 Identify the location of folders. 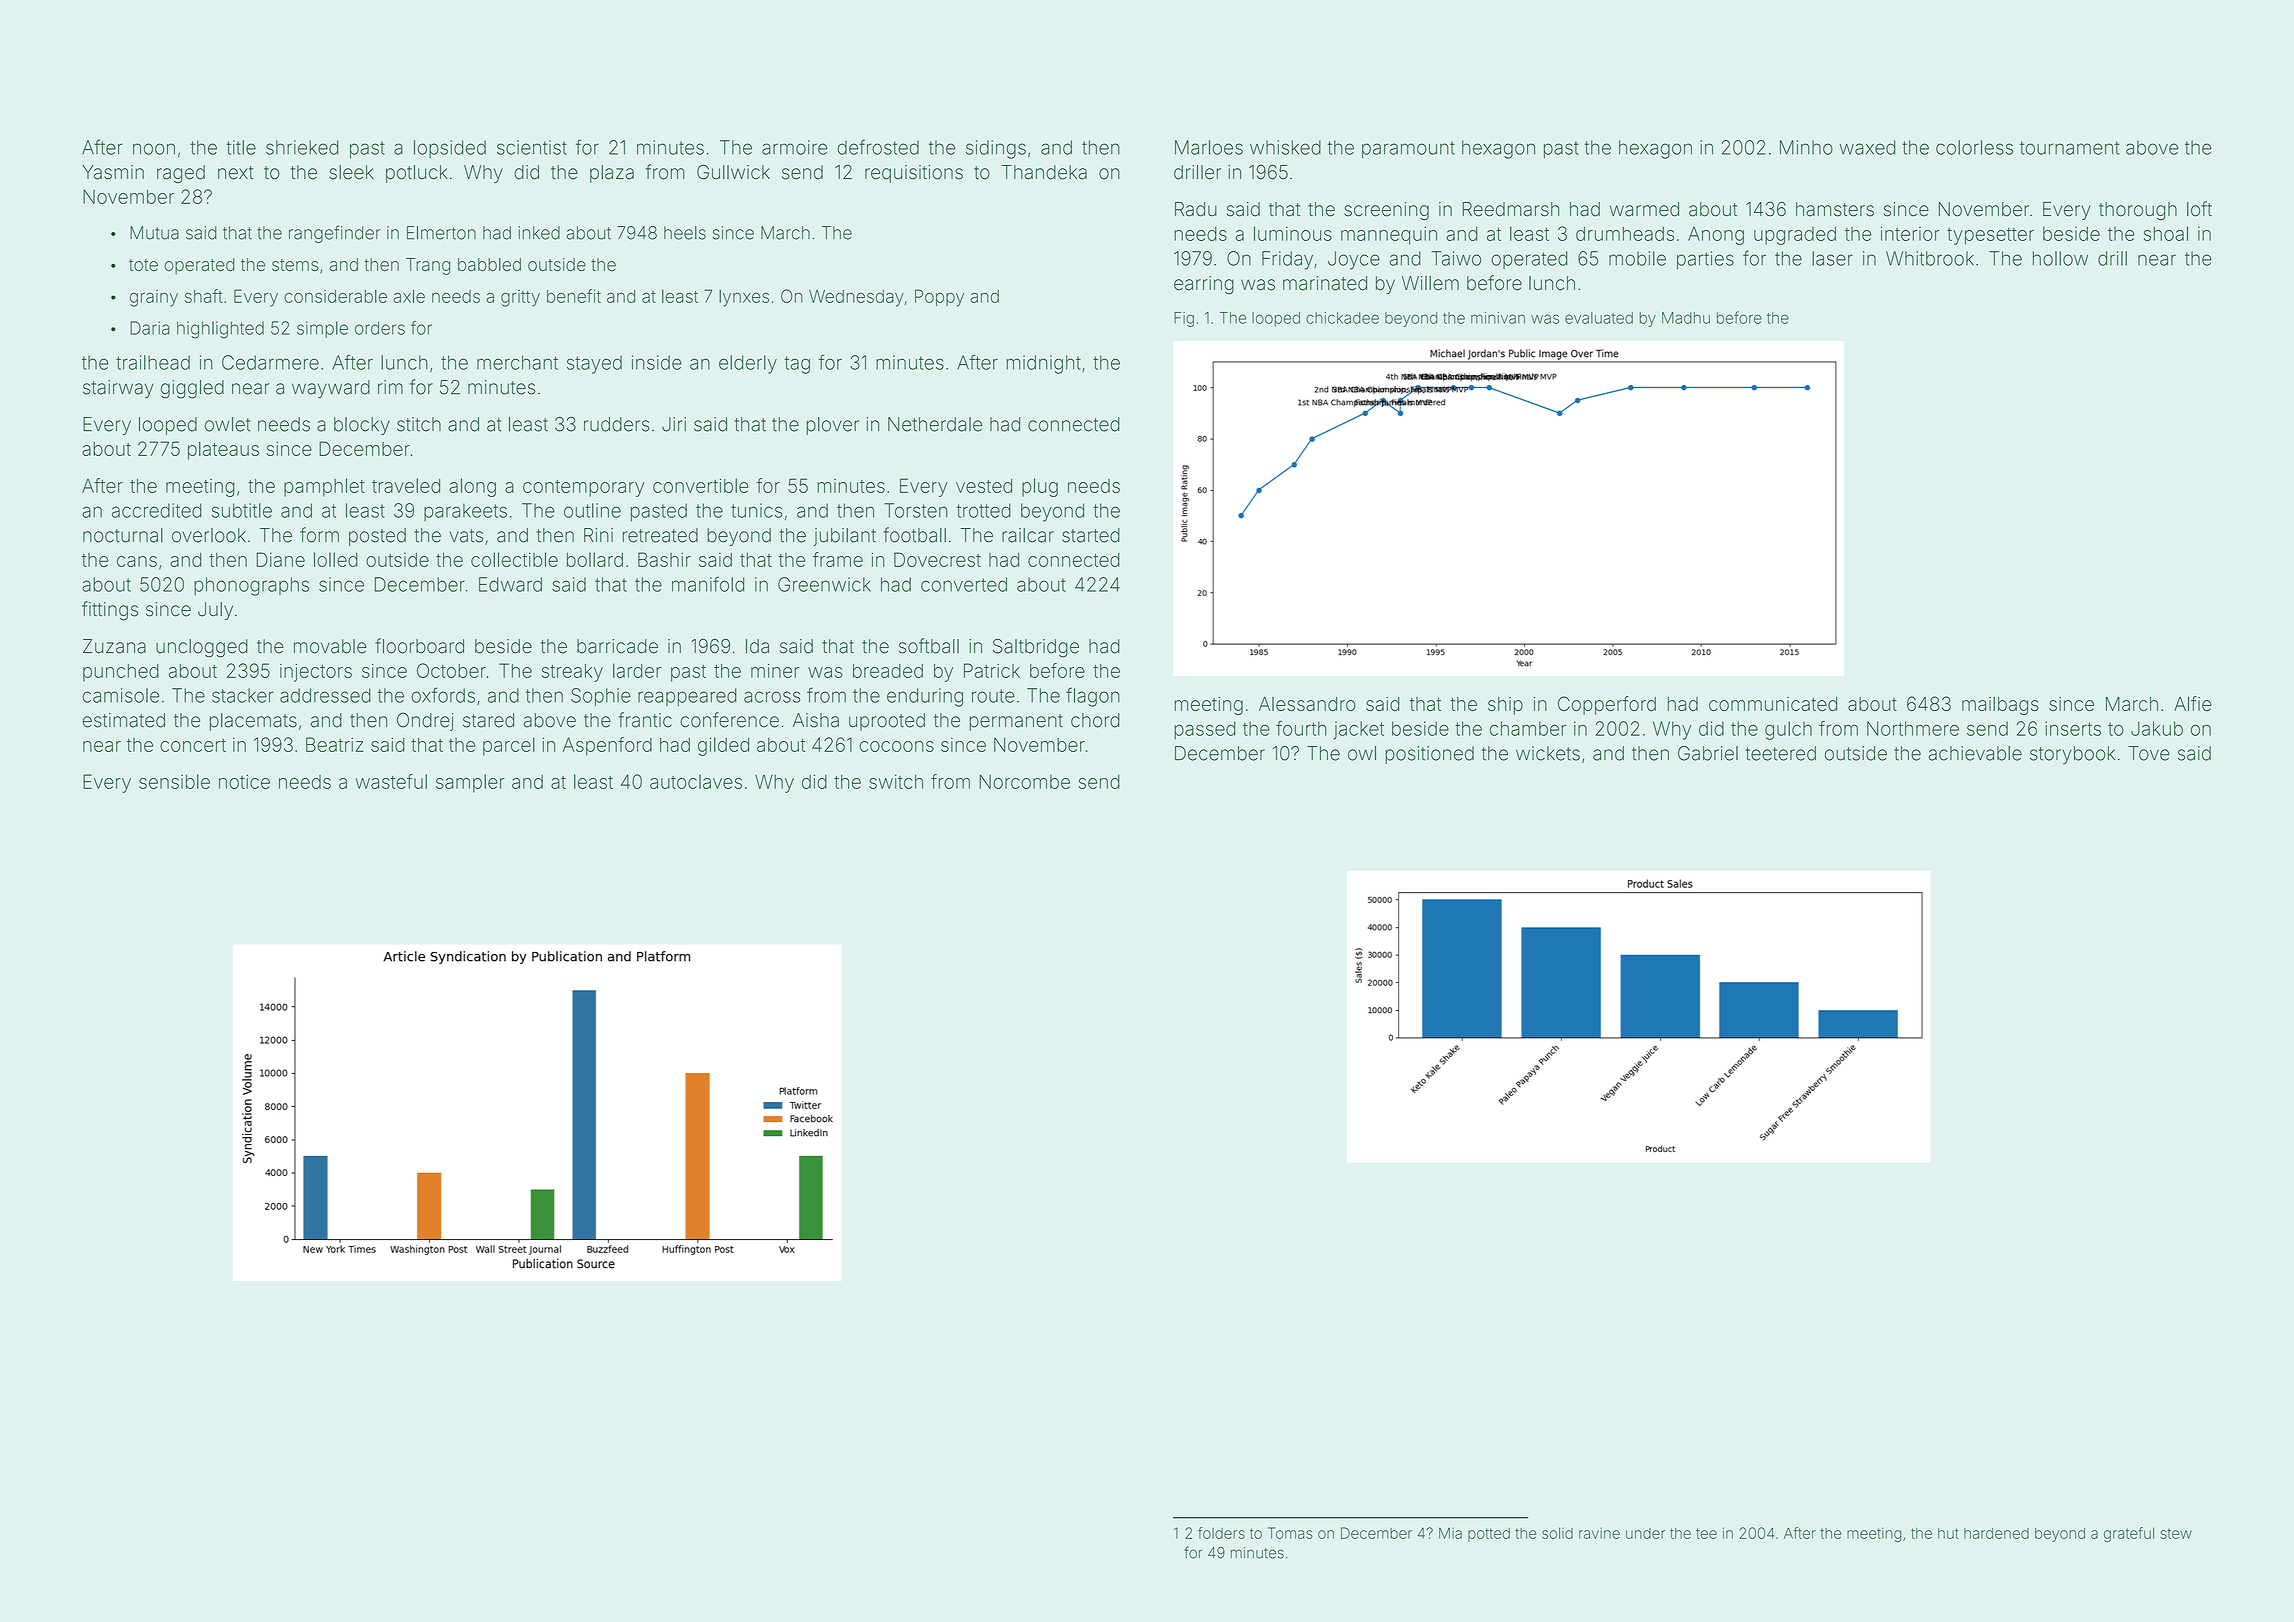
(1221, 1533).
